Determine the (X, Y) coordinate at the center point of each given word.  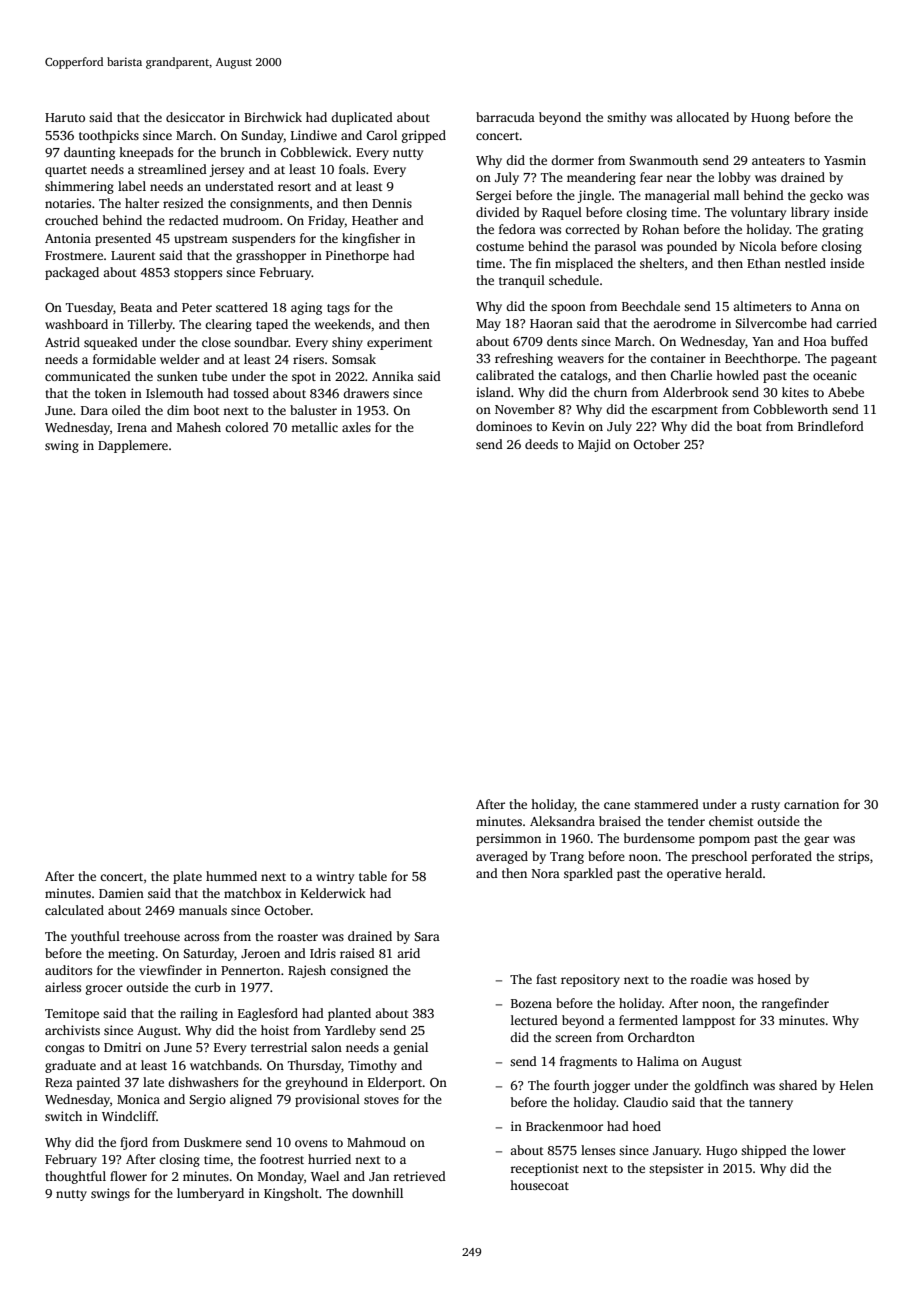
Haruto (65, 117)
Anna (826, 306)
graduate (70, 1066)
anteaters (778, 161)
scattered (242, 307)
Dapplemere (133, 446)
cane (617, 805)
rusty (765, 806)
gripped (424, 136)
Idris (323, 953)
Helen (856, 1085)
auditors (68, 970)
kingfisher (371, 239)
